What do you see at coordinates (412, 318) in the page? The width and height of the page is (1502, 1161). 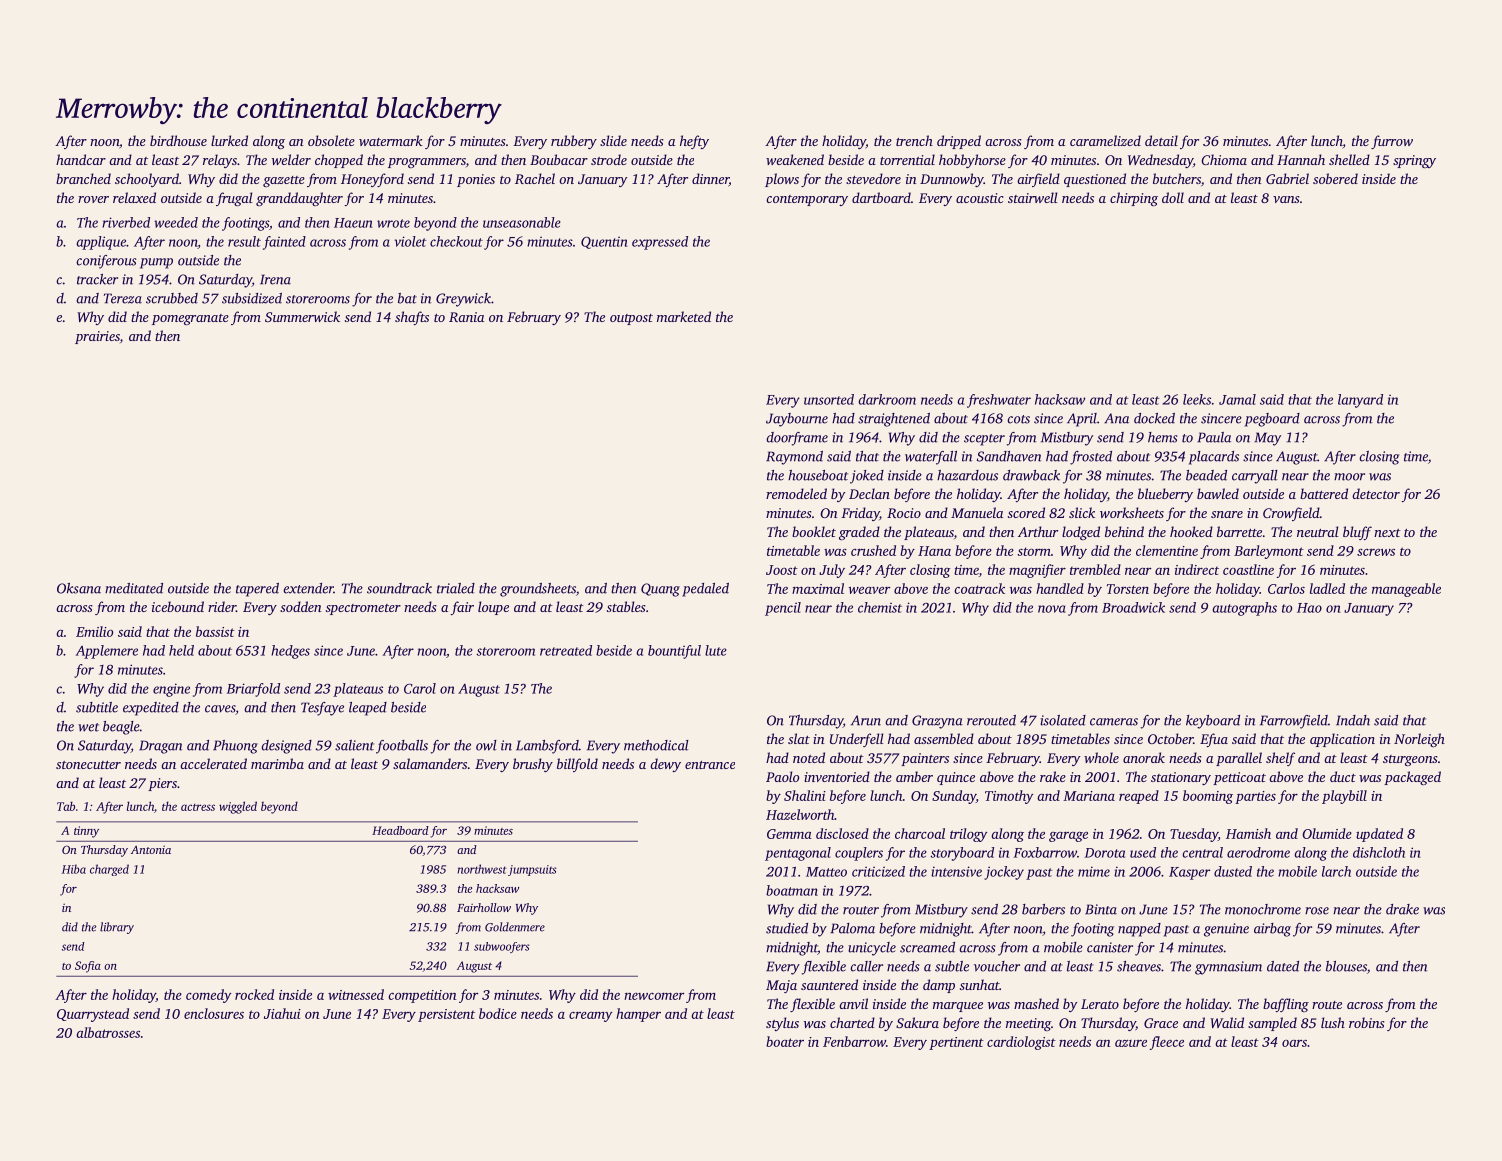 I see `shafts` at bounding box center [412, 318].
